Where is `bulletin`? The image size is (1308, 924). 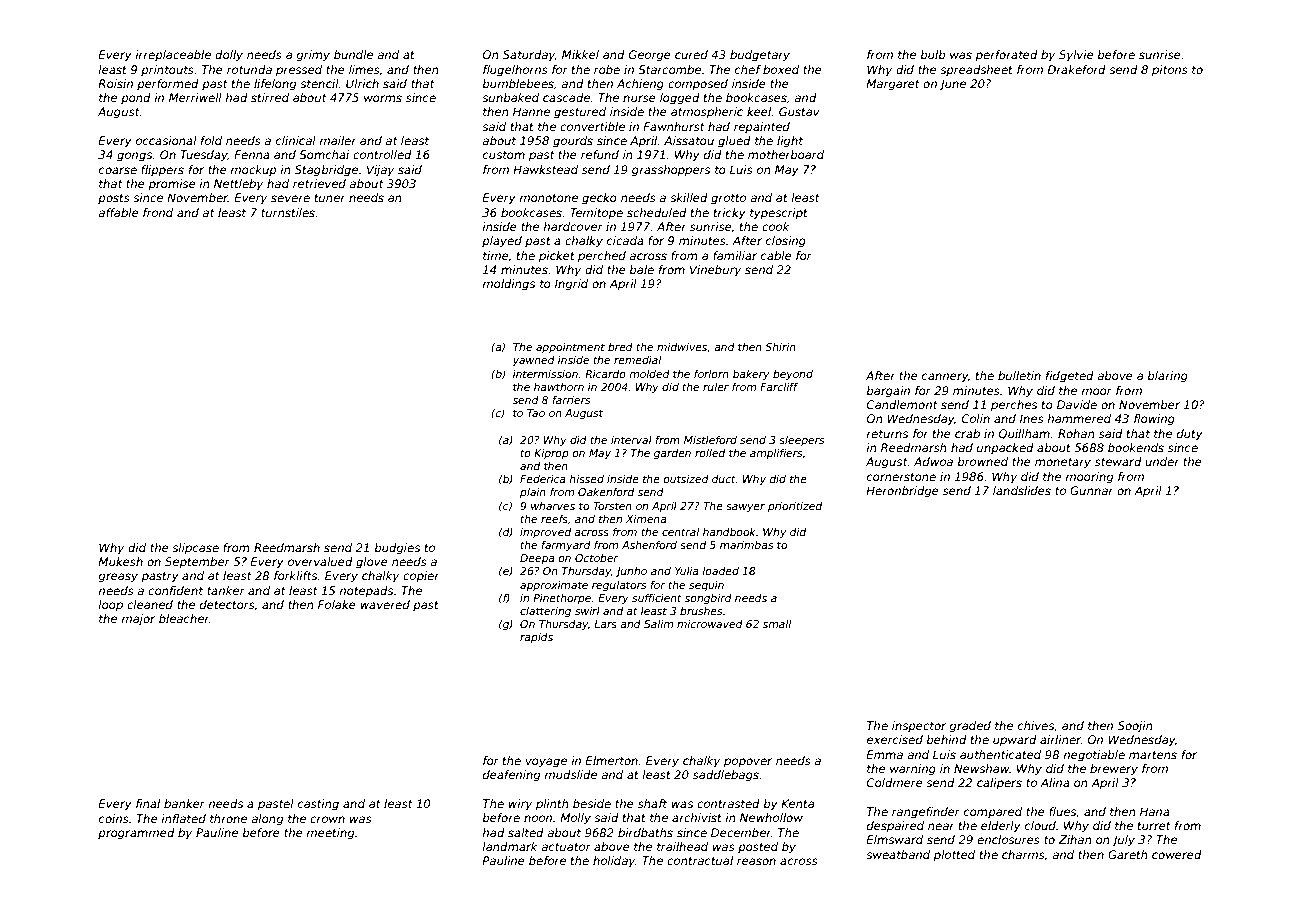
bulletin is located at coordinates (1019, 375).
